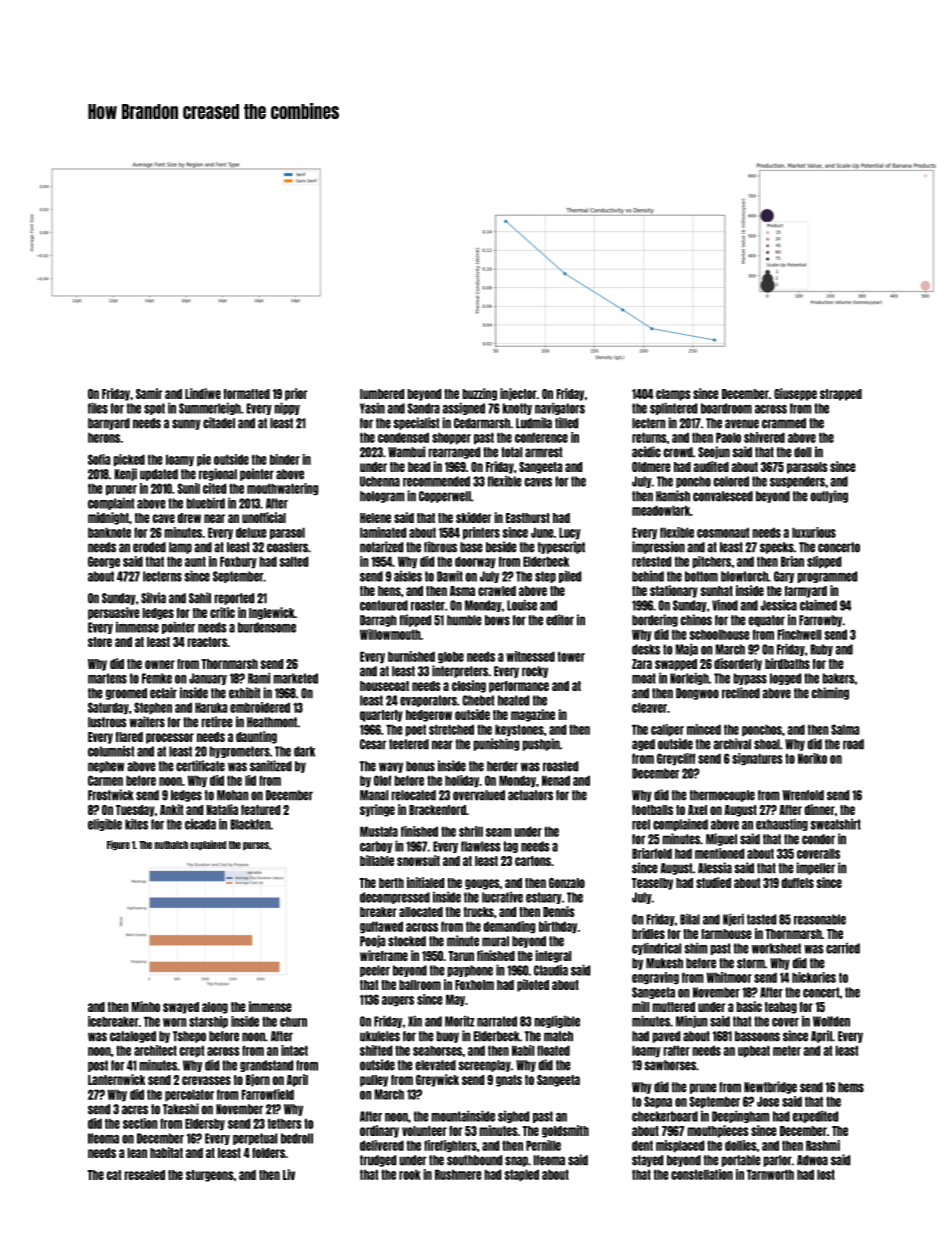 The image size is (952, 1233). Describe the element at coordinates (821, 621) in the page. I see `Farrowby` at that location.
